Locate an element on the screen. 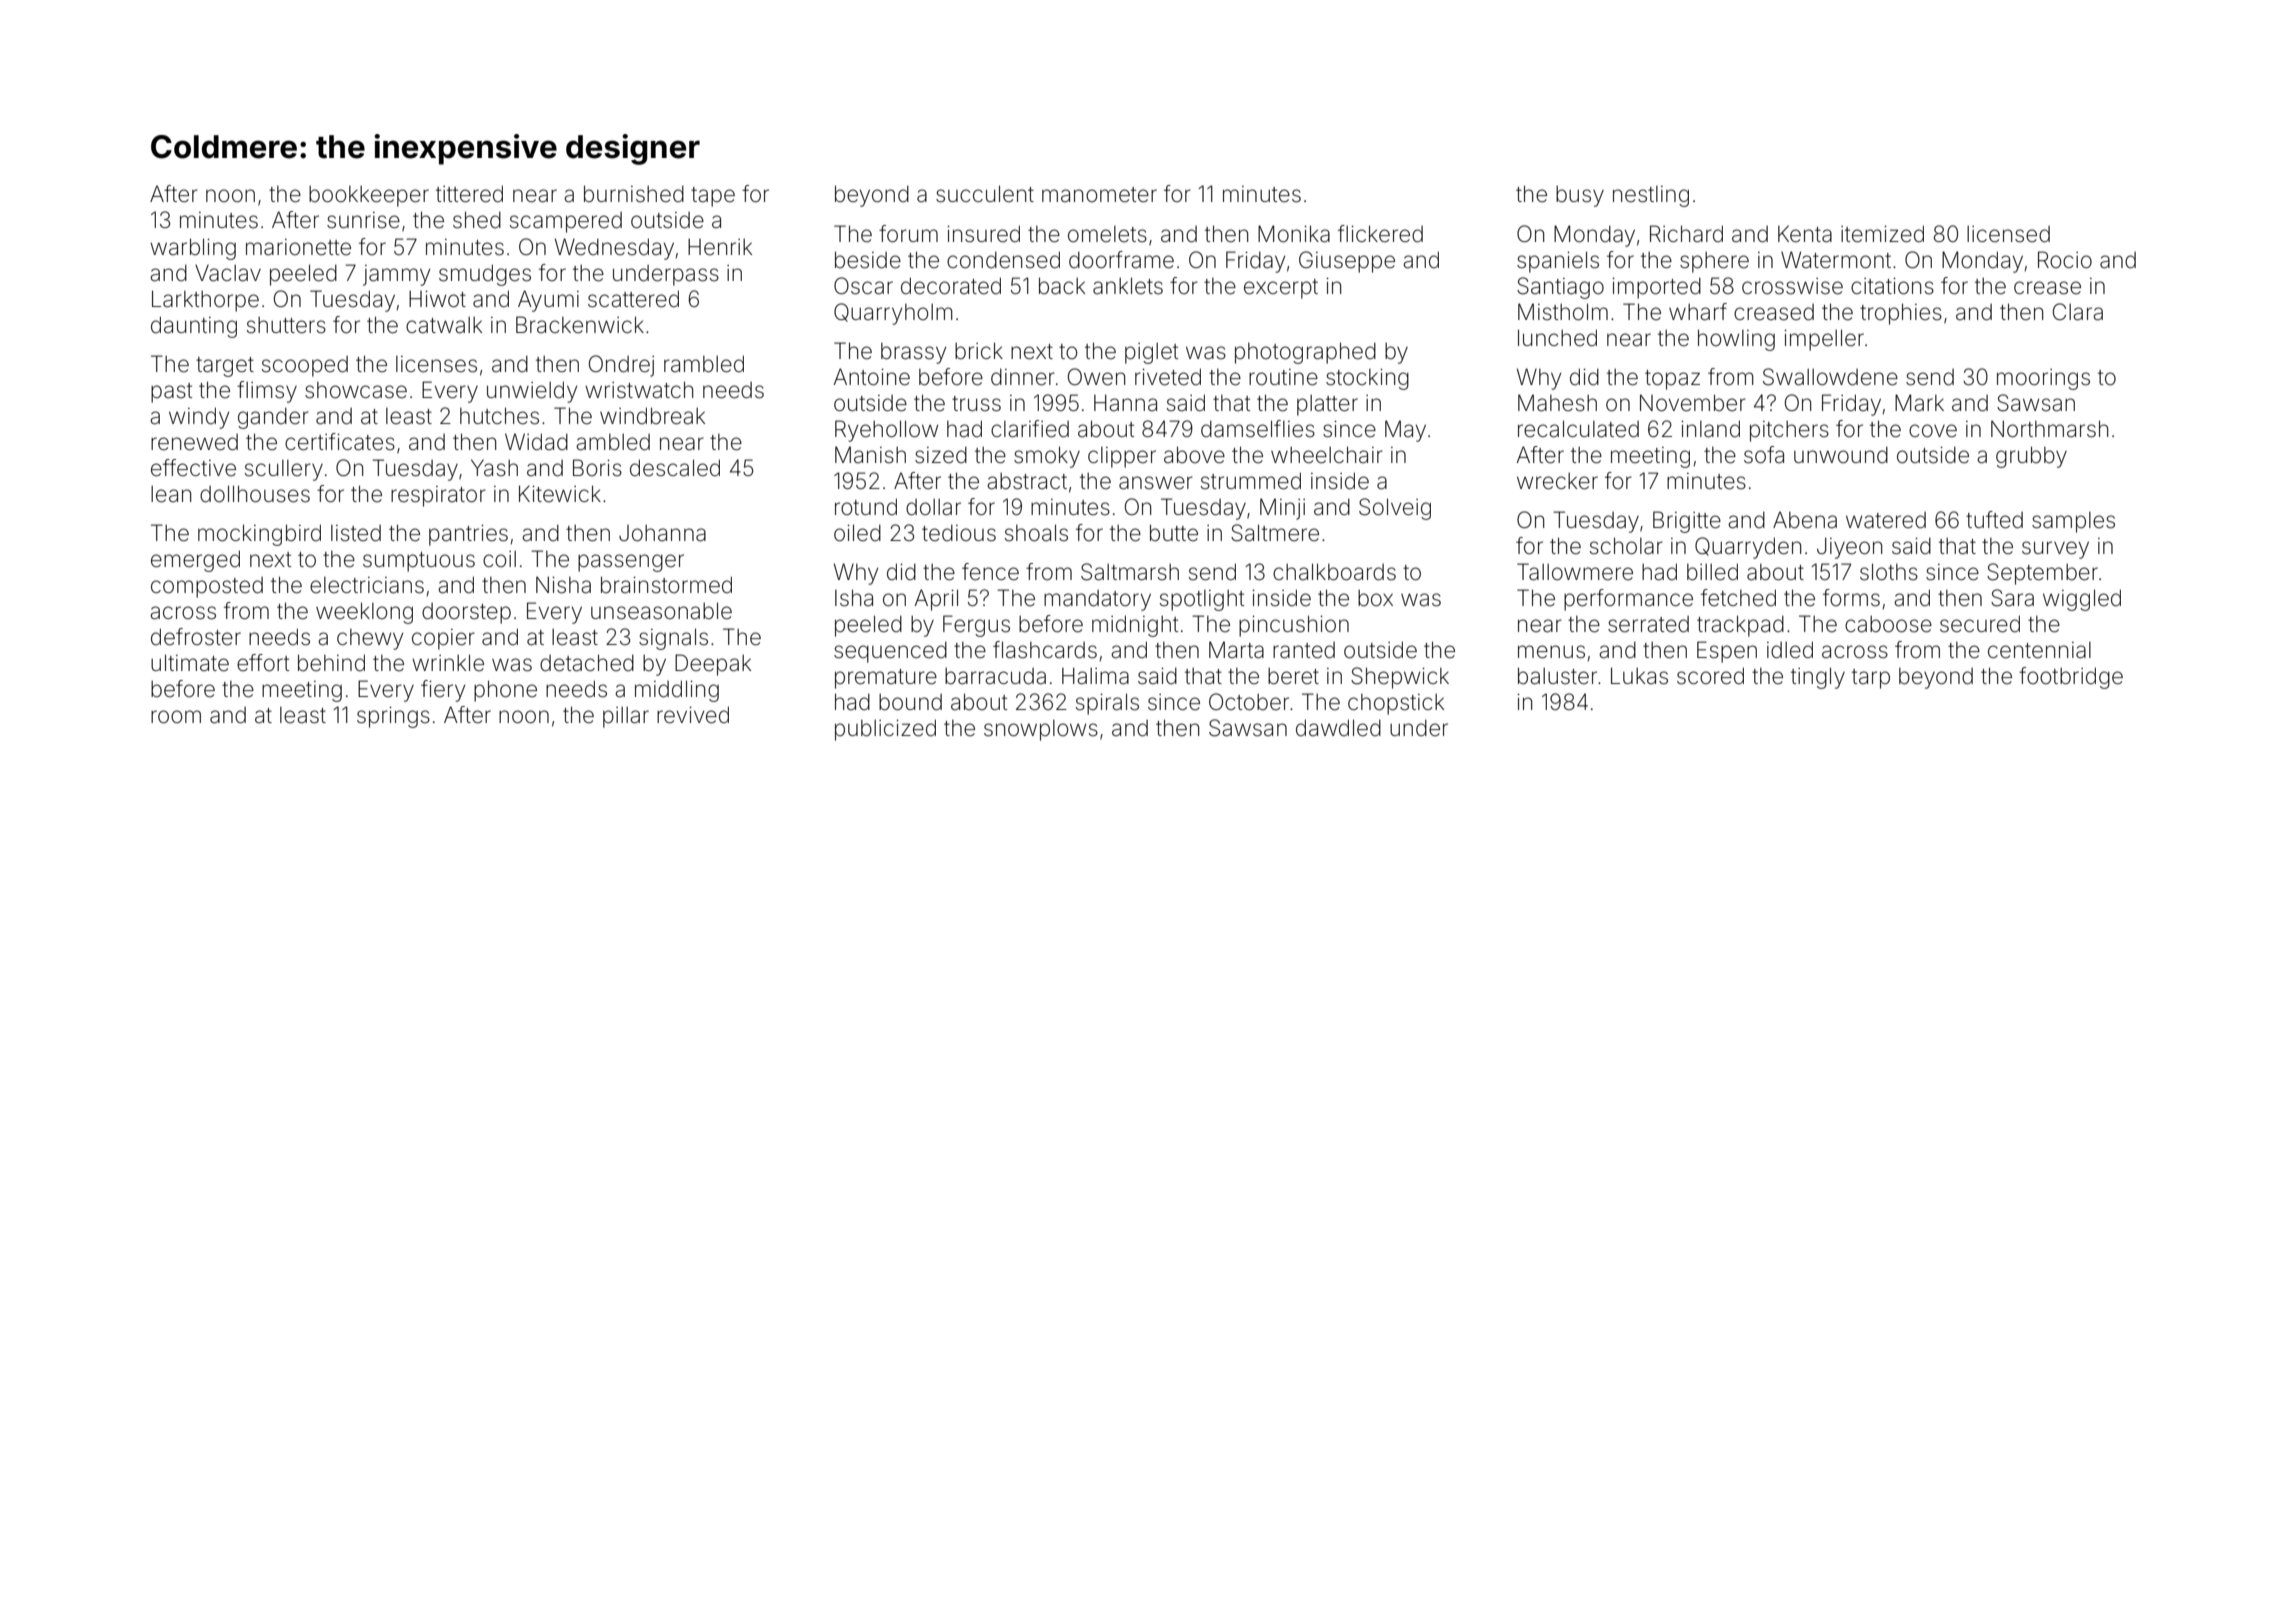  hutches is located at coordinates (499, 416).
